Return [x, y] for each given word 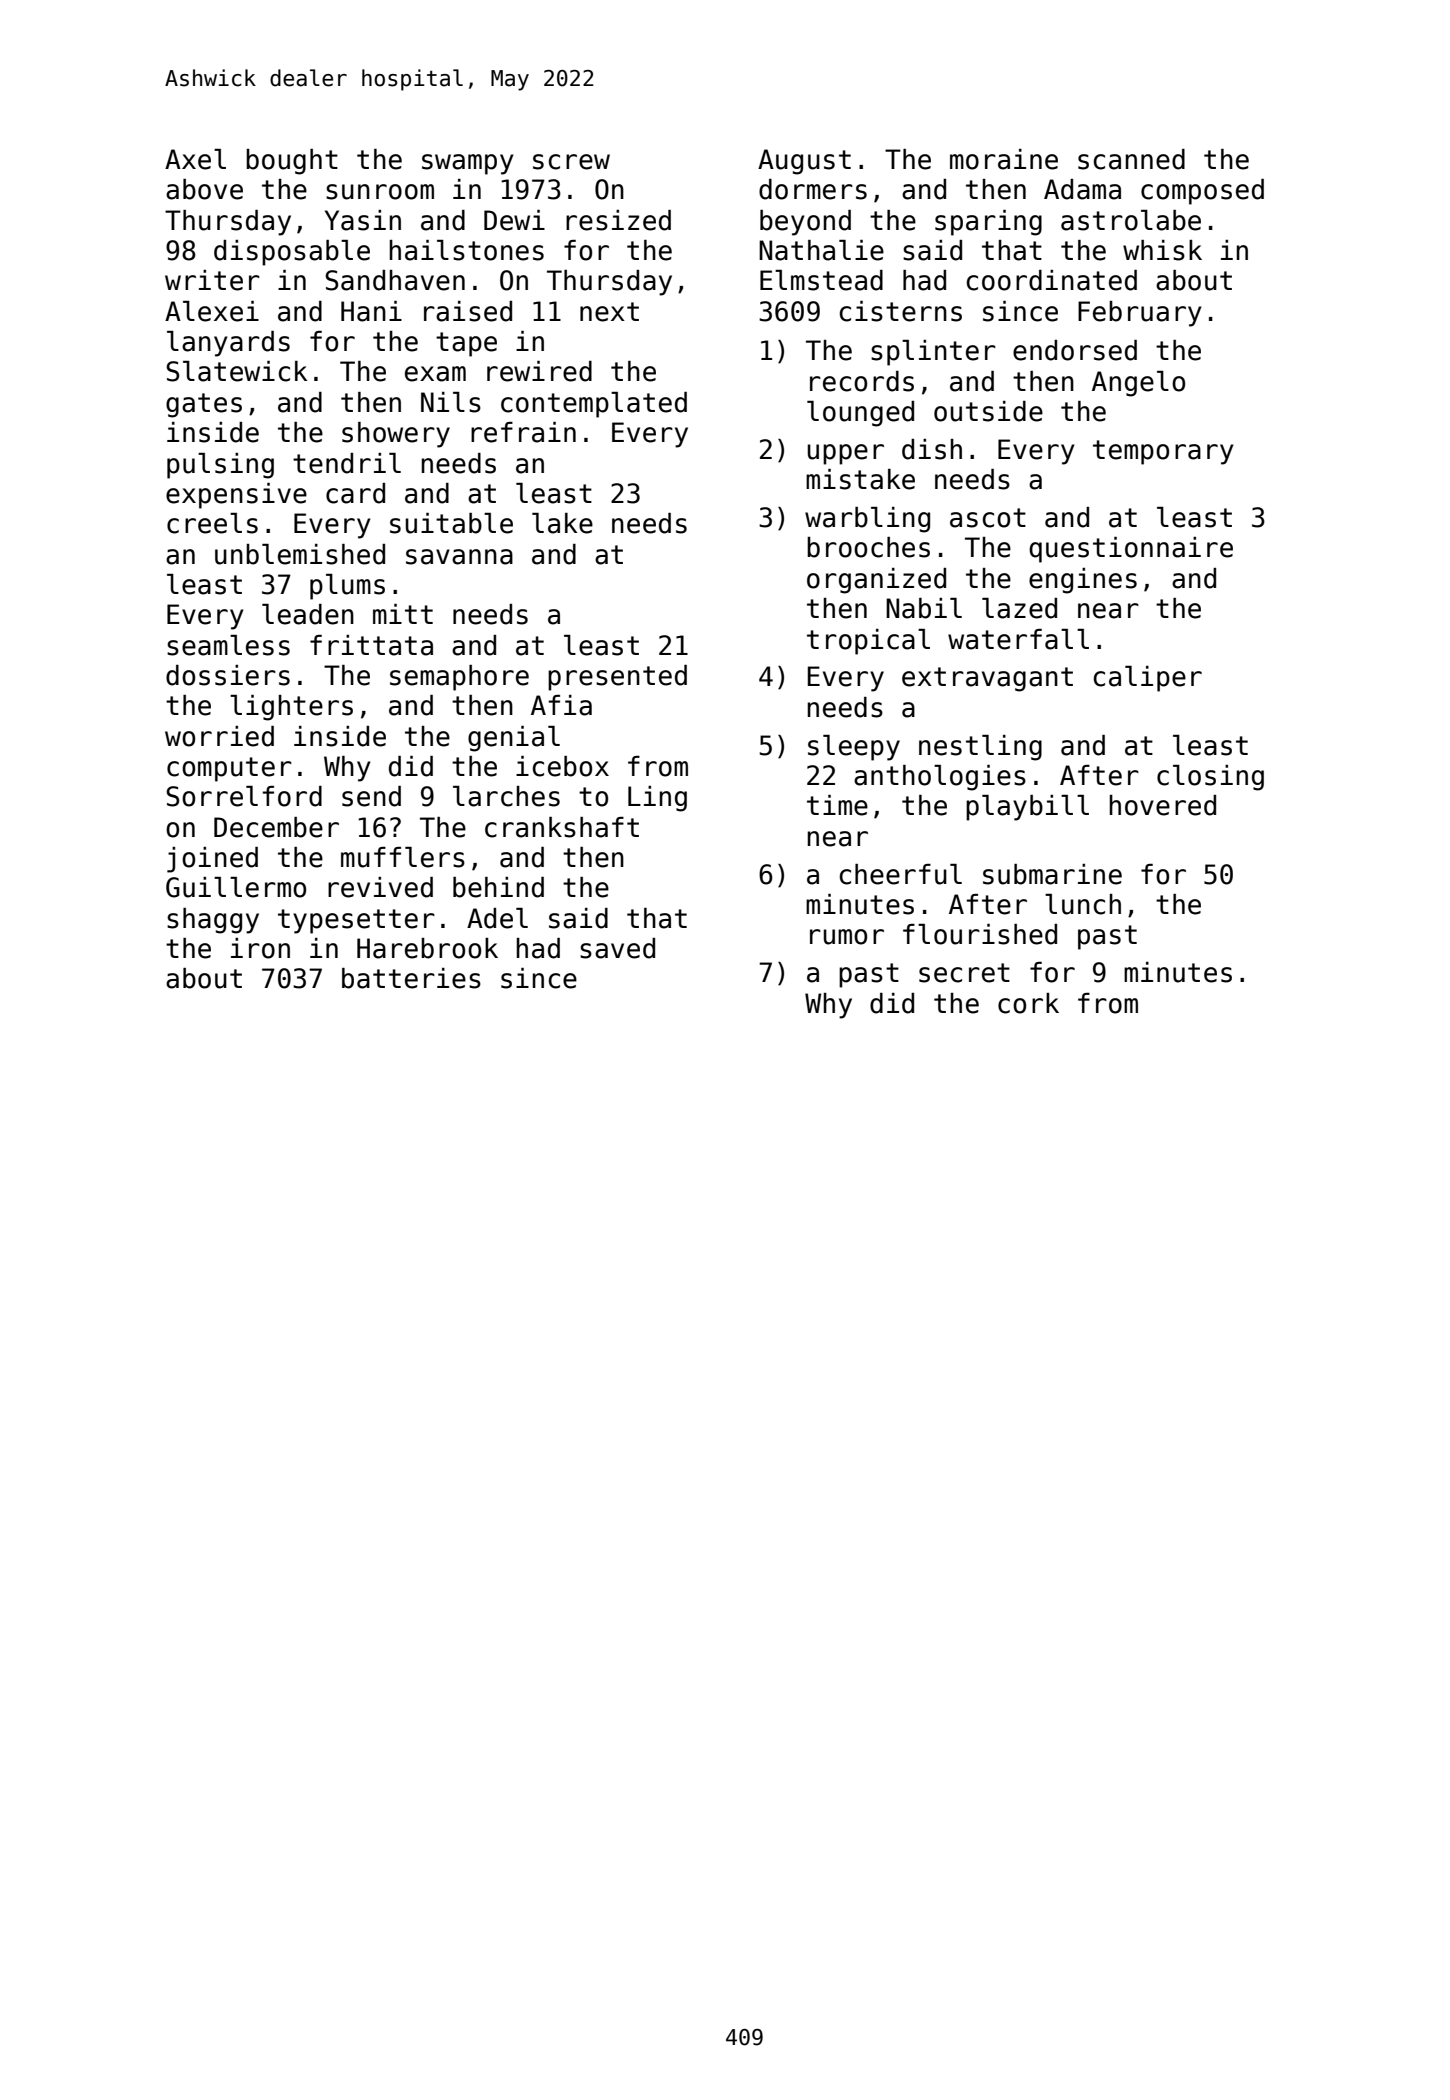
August [804, 162]
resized [618, 220]
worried [219, 736]
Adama [1082, 189]
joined [212, 860]
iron [260, 948]
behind [498, 887]
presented [617, 678]
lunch [1083, 904]
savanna [459, 557]
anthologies [940, 778]
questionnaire [1131, 550]
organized [876, 581]
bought [292, 162]
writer [212, 280]
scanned [1131, 159]
